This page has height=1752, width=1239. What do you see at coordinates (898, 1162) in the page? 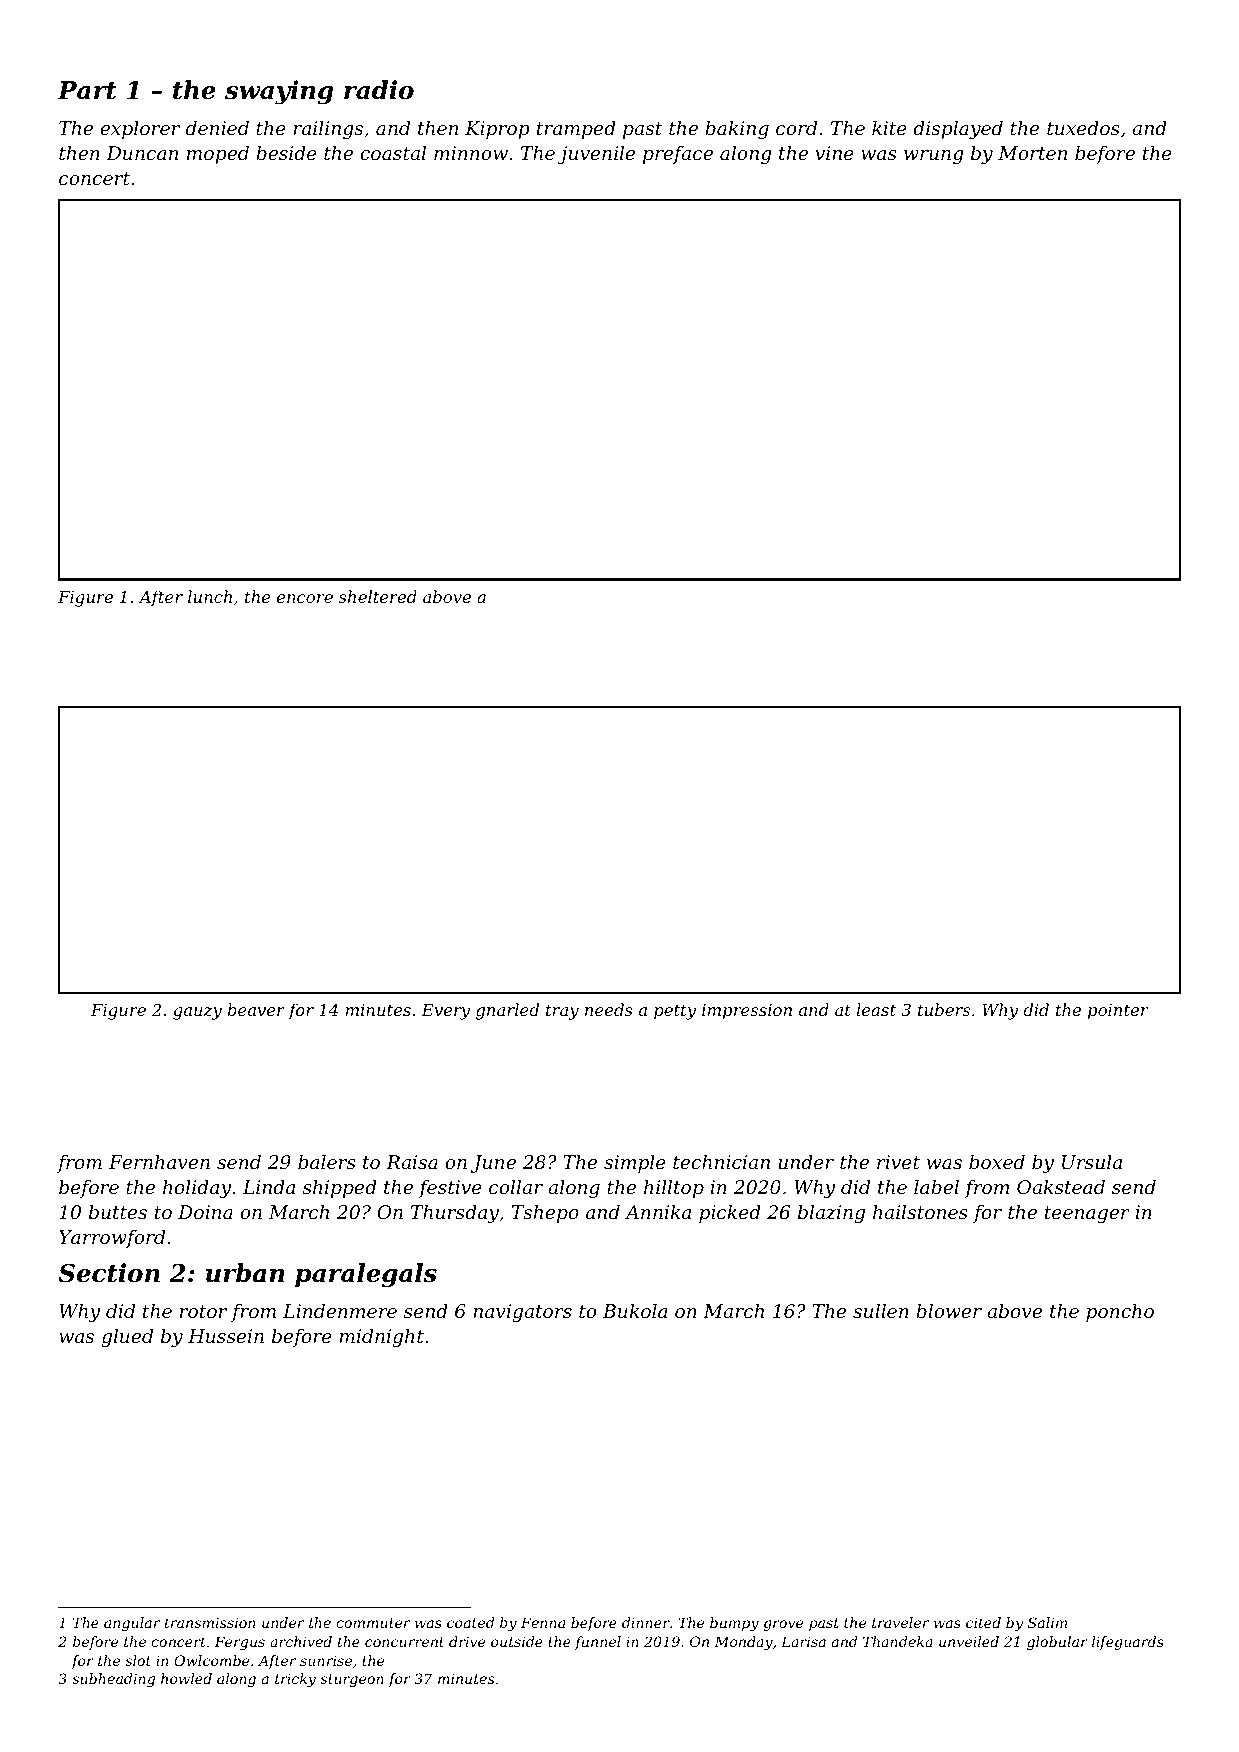
I see `rivet` at bounding box center [898, 1162].
